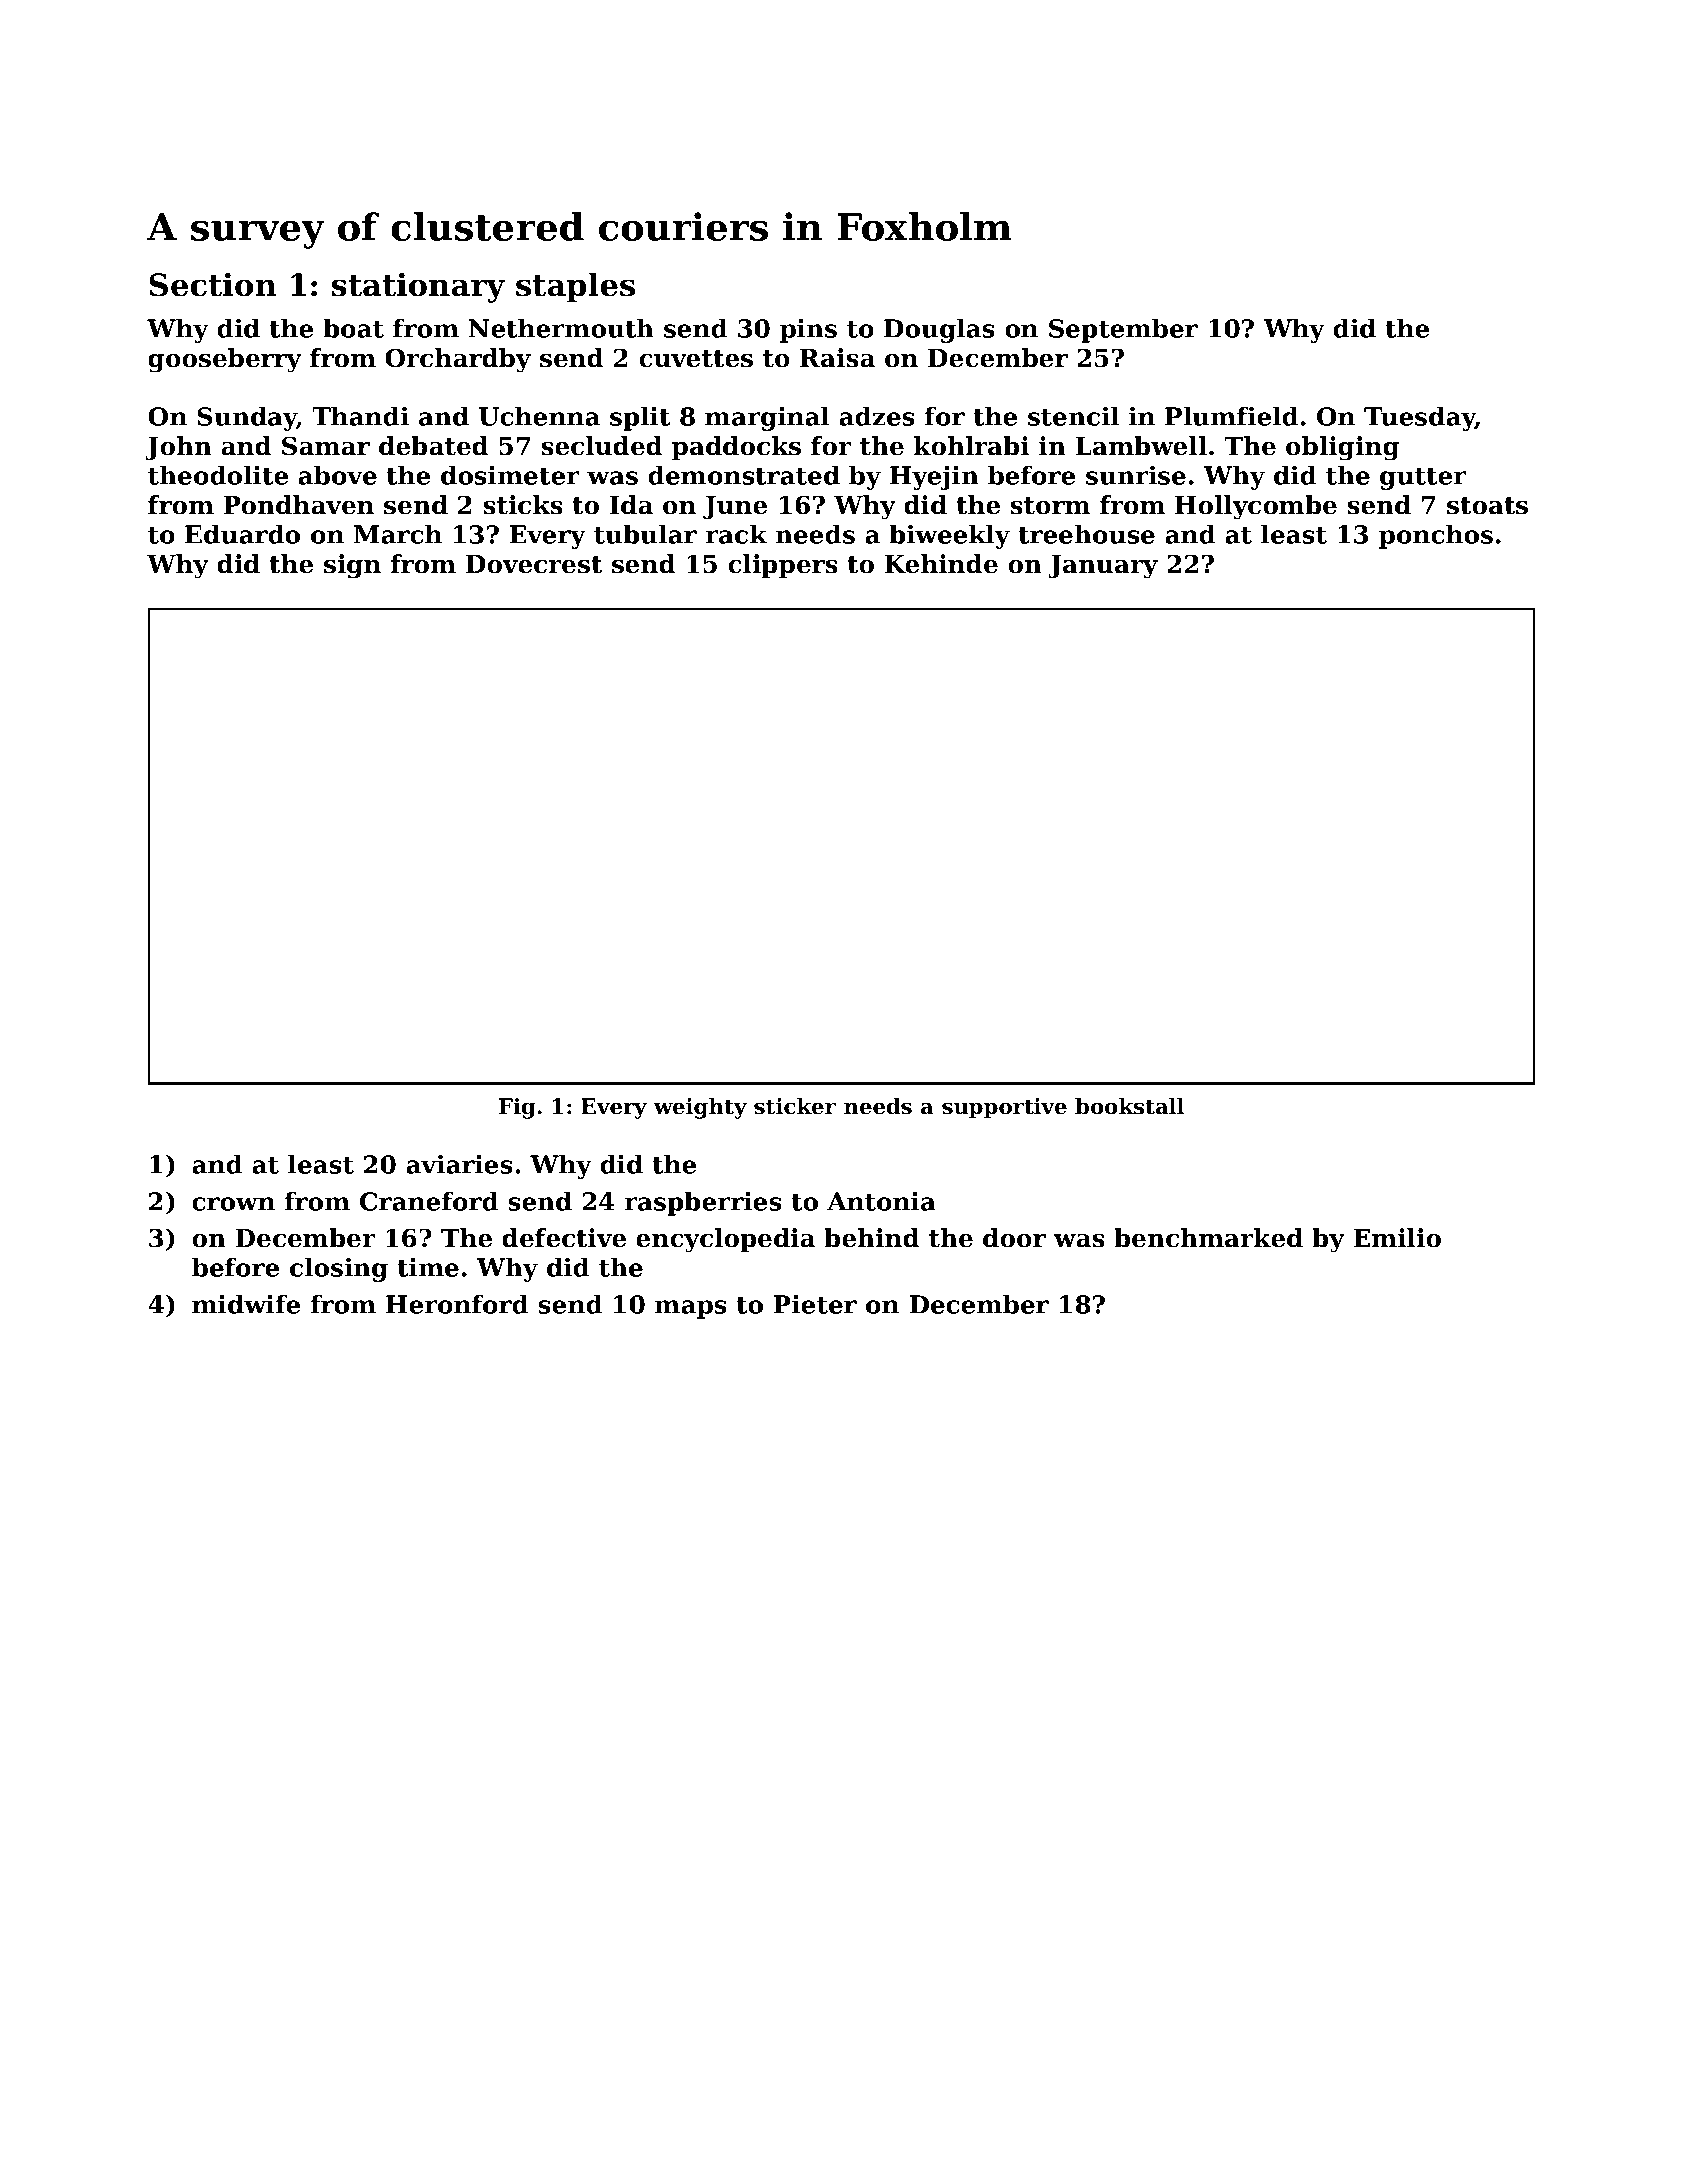  I want to click on January, so click(1103, 567).
